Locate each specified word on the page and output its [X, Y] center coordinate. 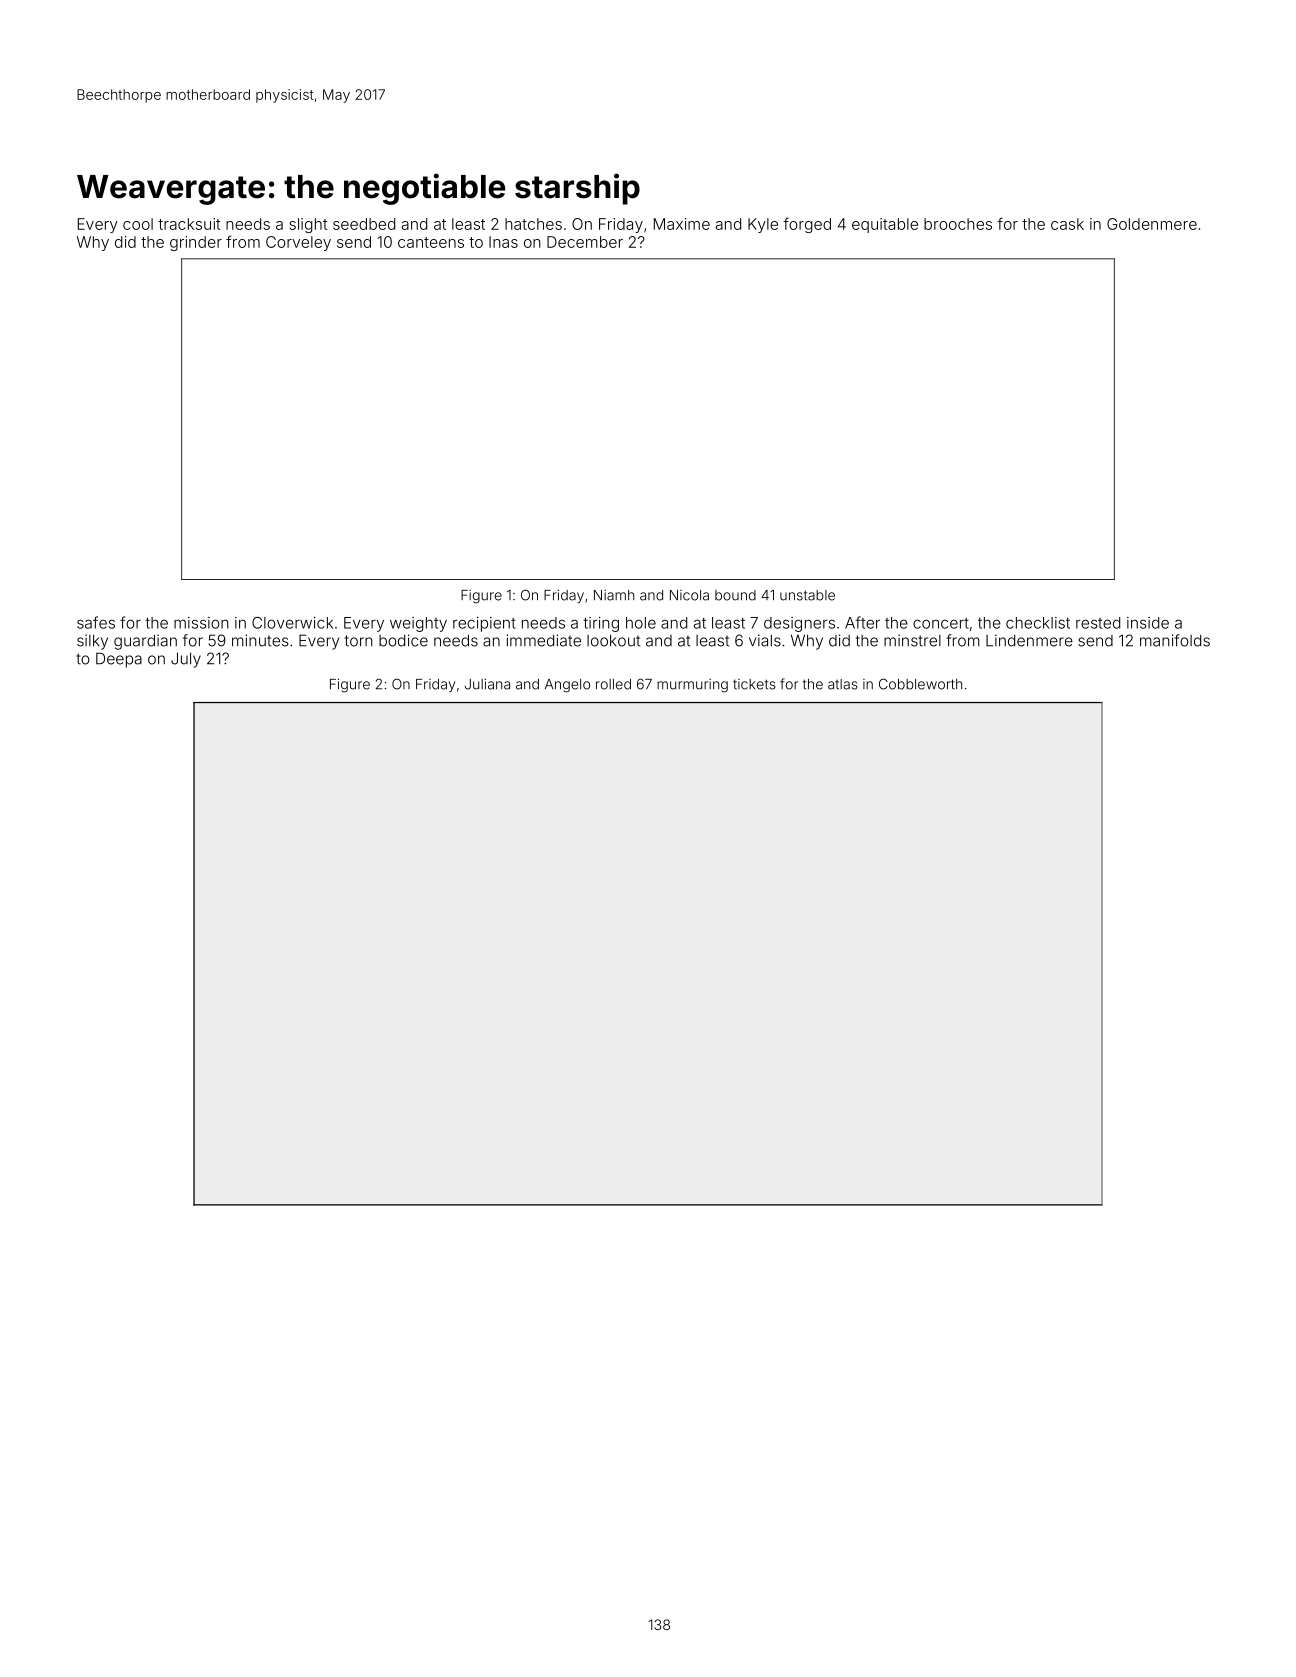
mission [201, 623]
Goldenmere [1152, 224]
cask [1067, 224]
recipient [484, 624]
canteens [431, 242]
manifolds [1175, 640]
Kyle [763, 225]
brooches [958, 224]
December [585, 242]
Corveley [298, 243]
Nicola [689, 595]
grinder [196, 243]
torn [359, 641]
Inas [503, 242]
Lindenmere [1029, 640]
